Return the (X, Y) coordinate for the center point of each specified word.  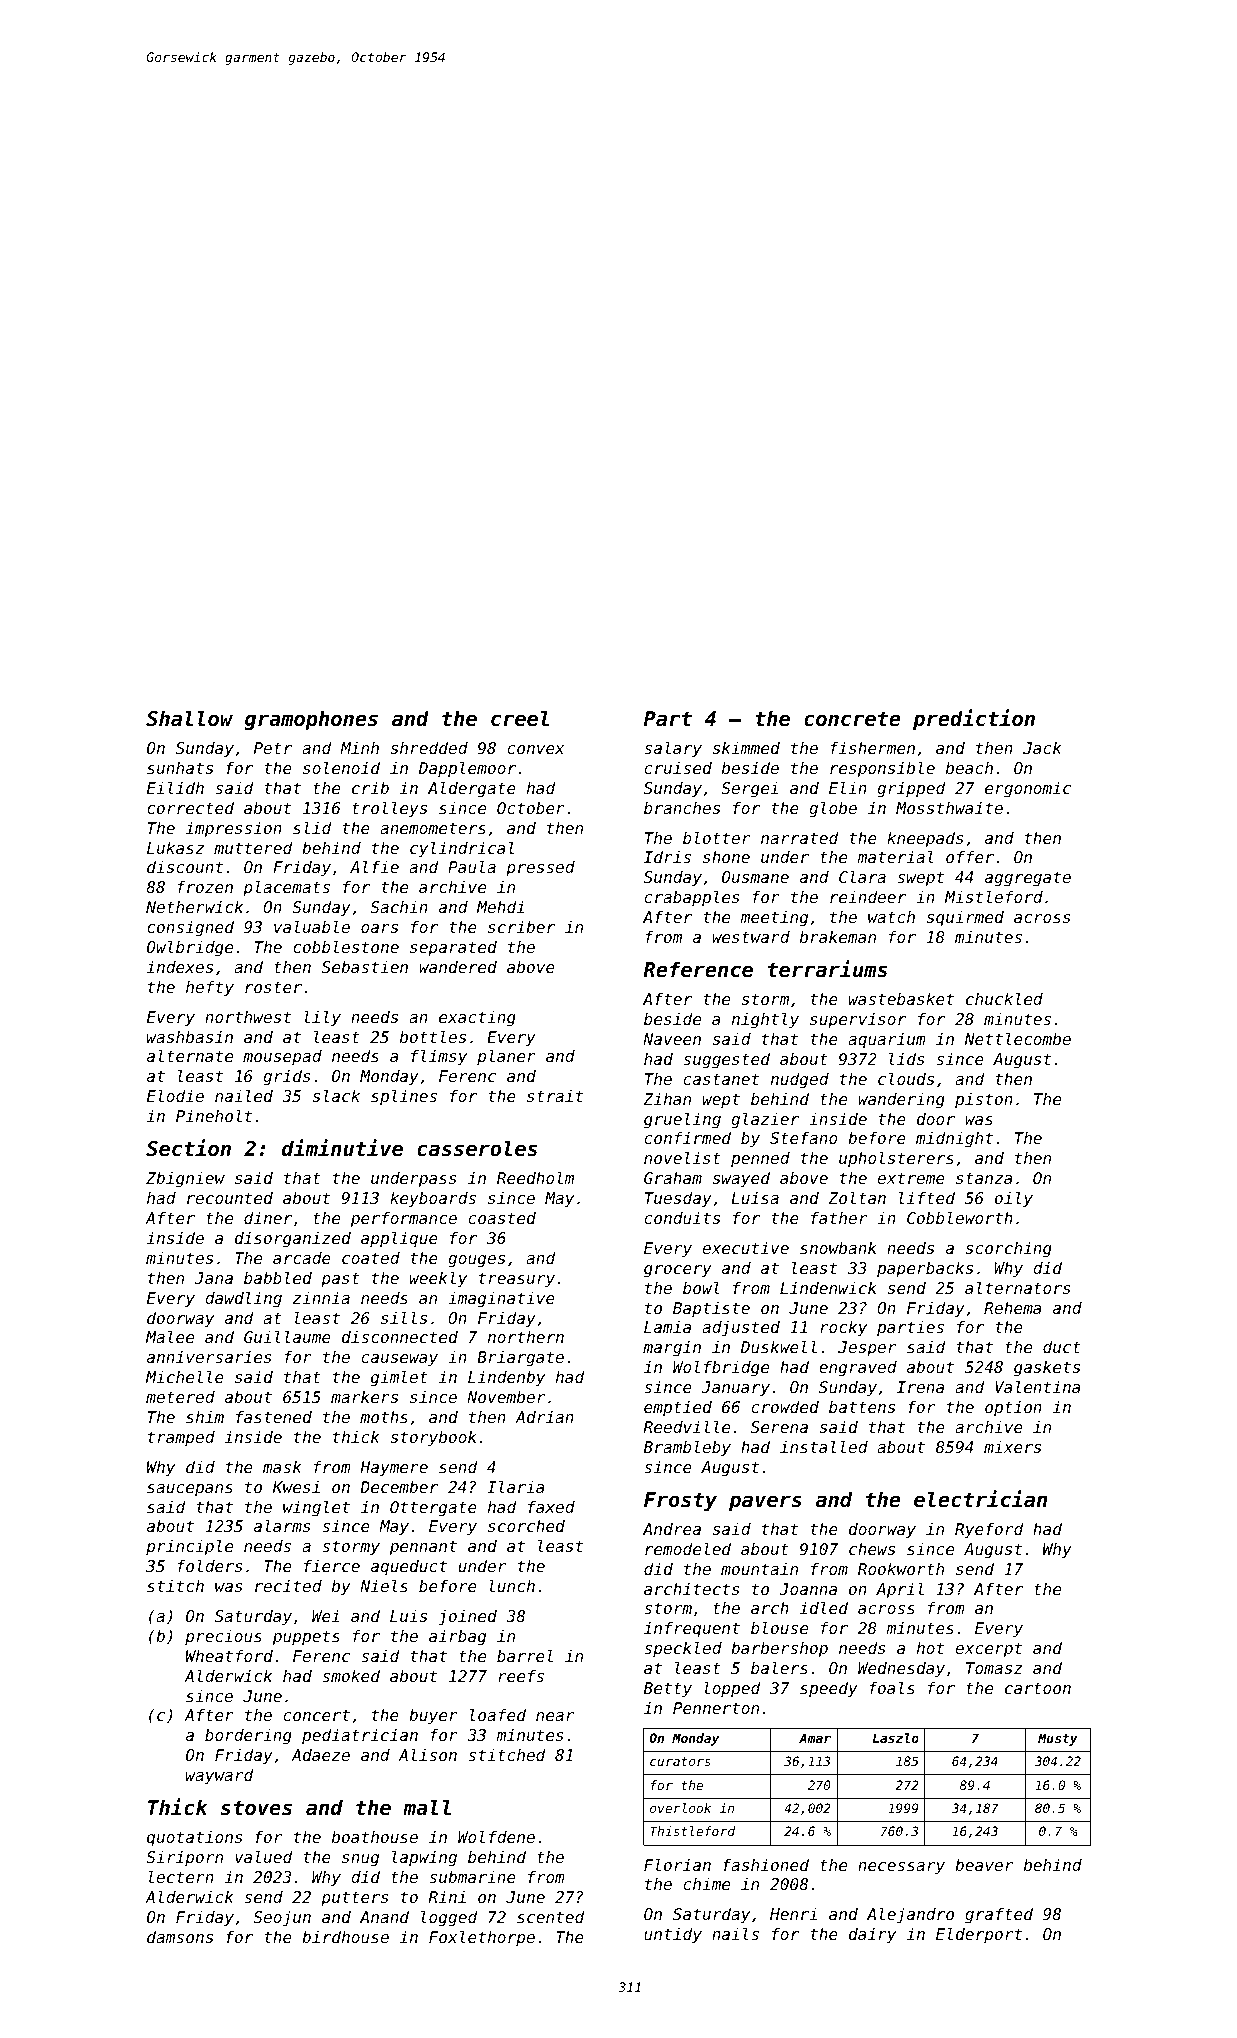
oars (379, 928)
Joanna (808, 1589)
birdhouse (345, 1936)
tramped (181, 1439)
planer (506, 1057)
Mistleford (994, 896)
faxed (551, 1506)
